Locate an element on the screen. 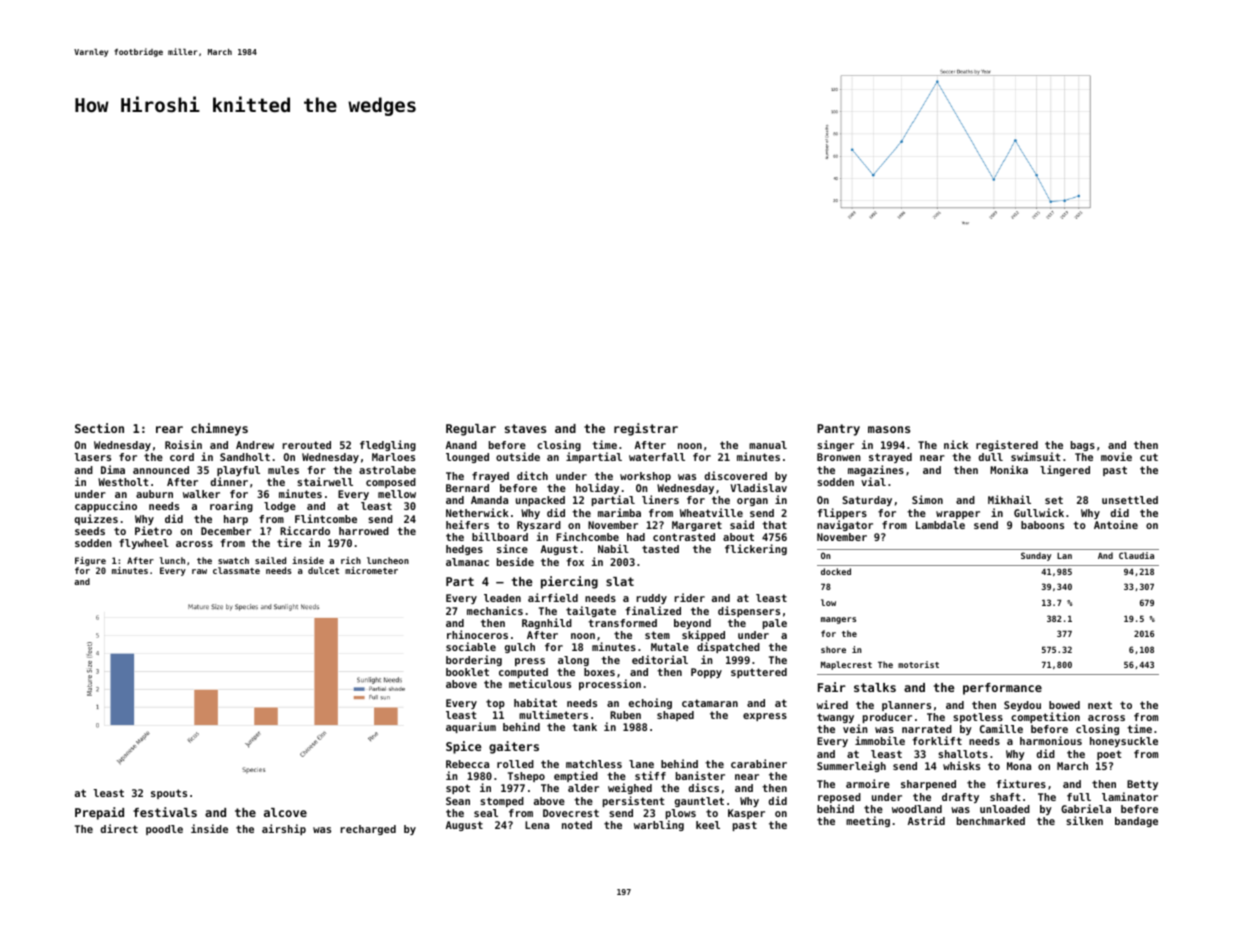 The height and width of the screenshot is (952, 1233). registrar is located at coordinates (646, 429).
